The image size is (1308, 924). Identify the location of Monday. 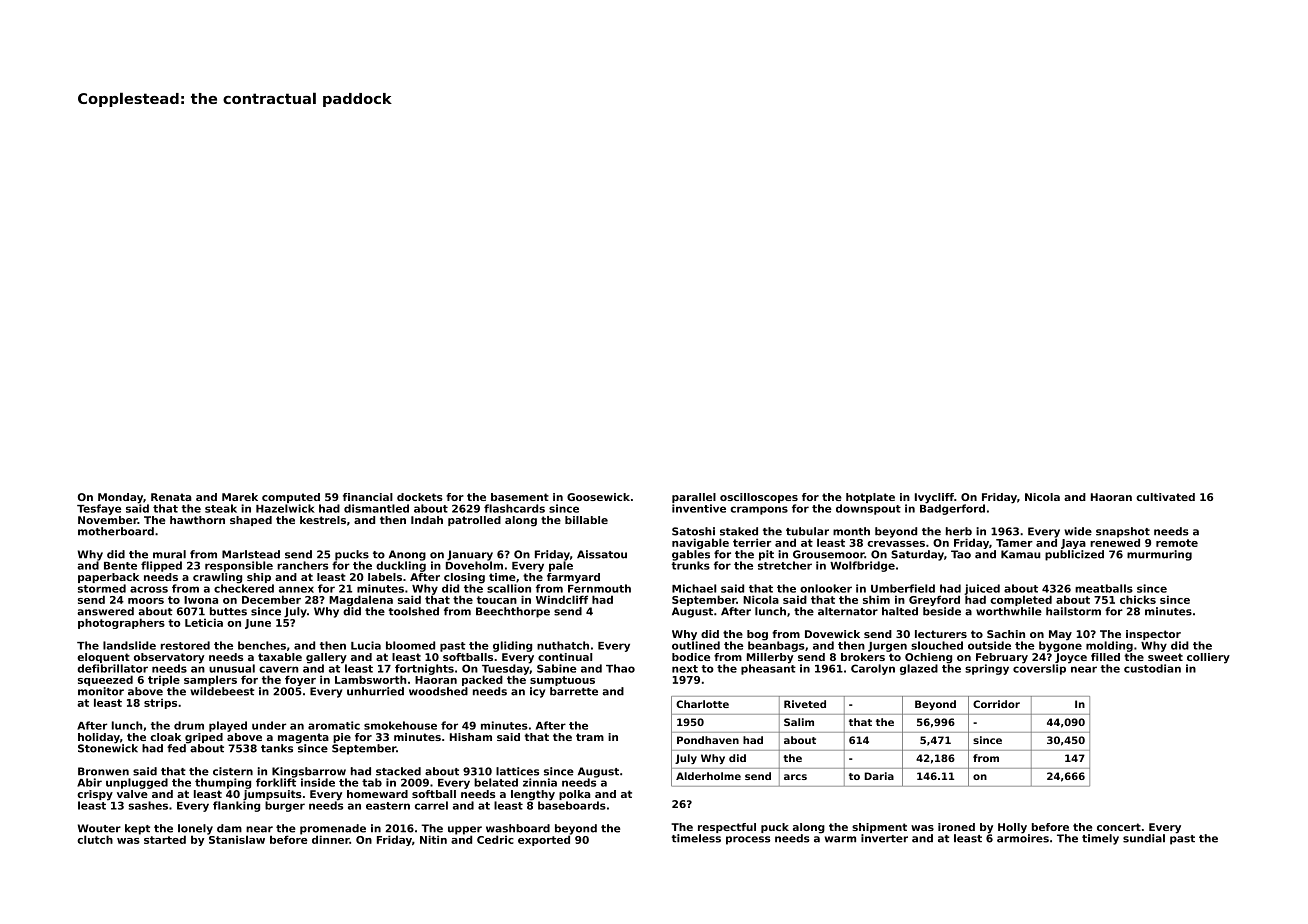
(120, 498).
